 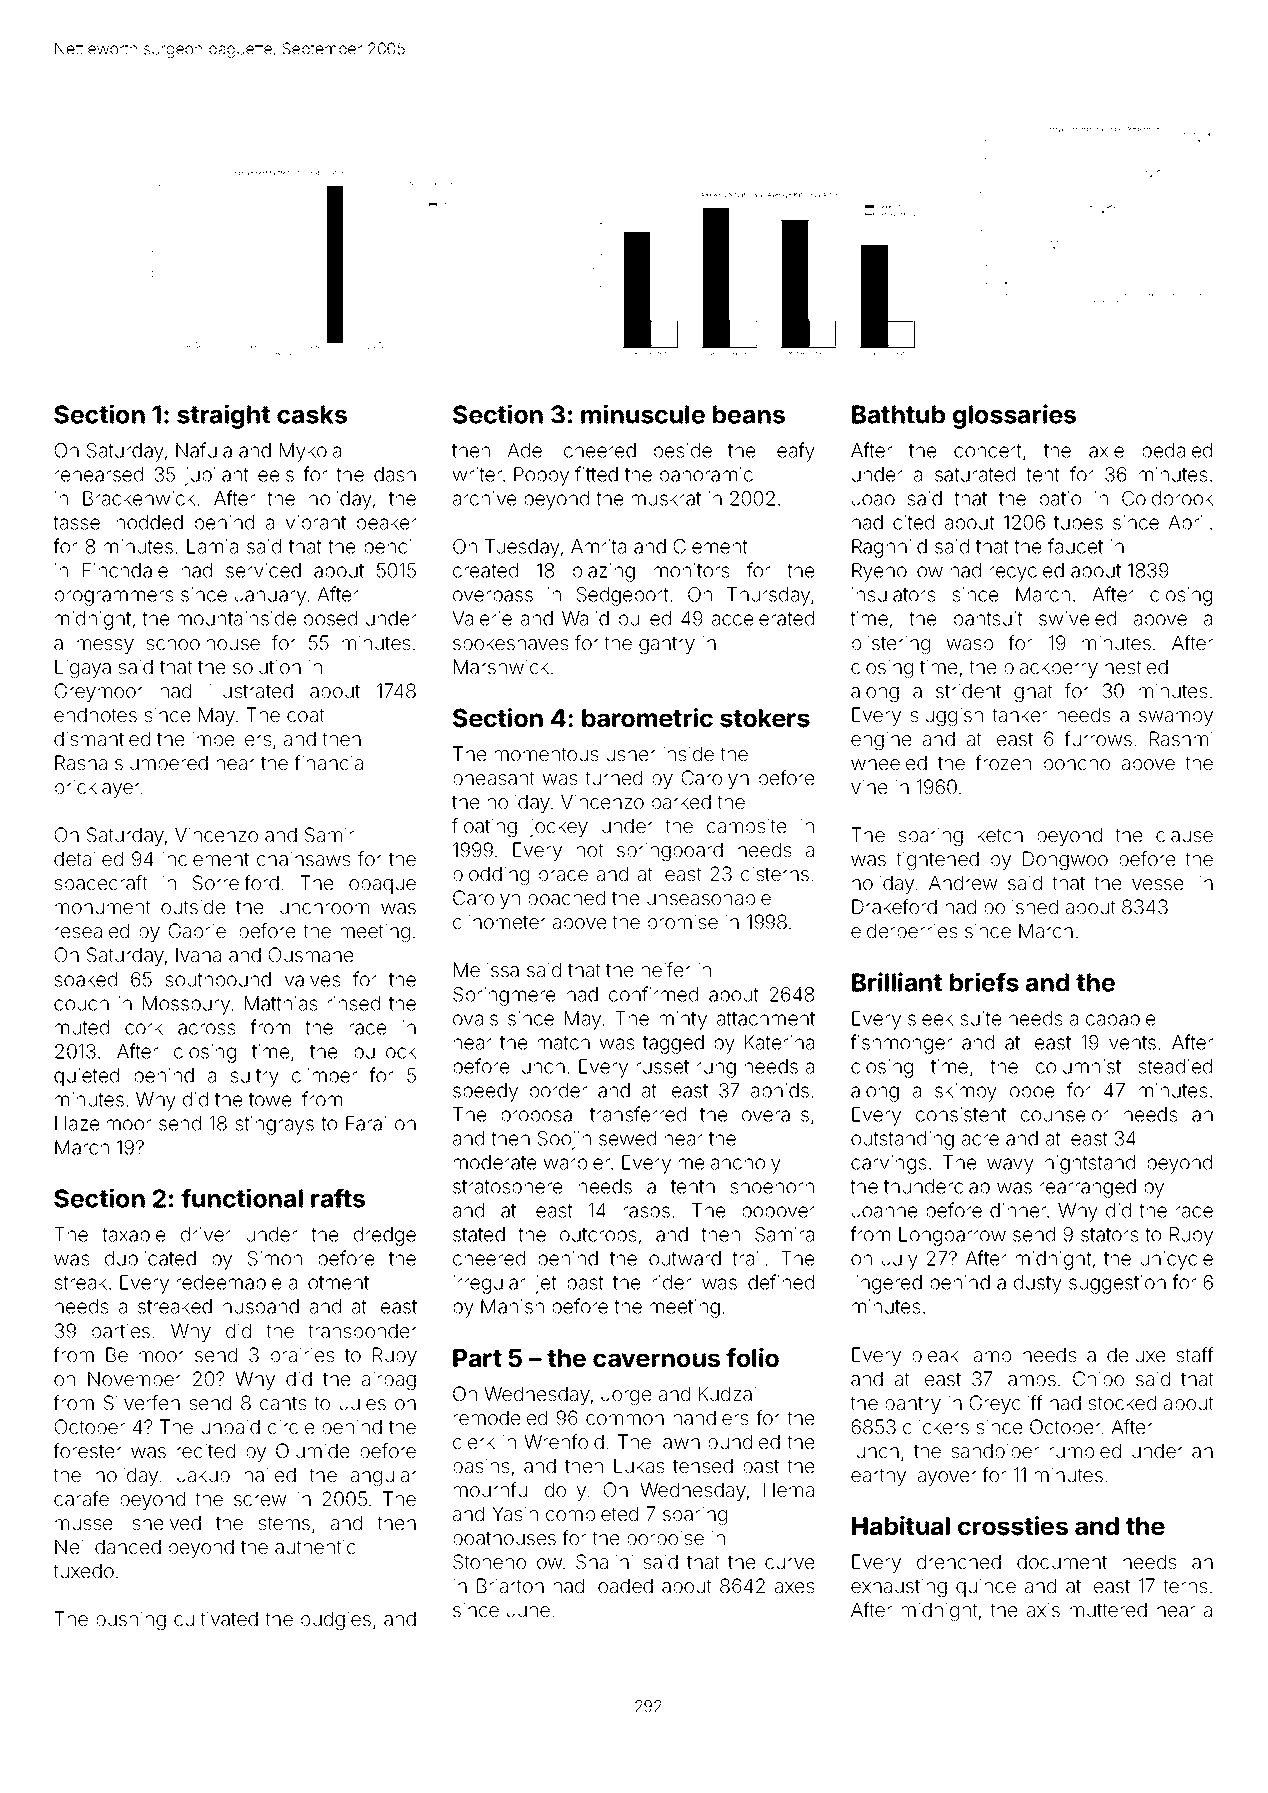 I want to click on casks, so click(x=312, y=414).
